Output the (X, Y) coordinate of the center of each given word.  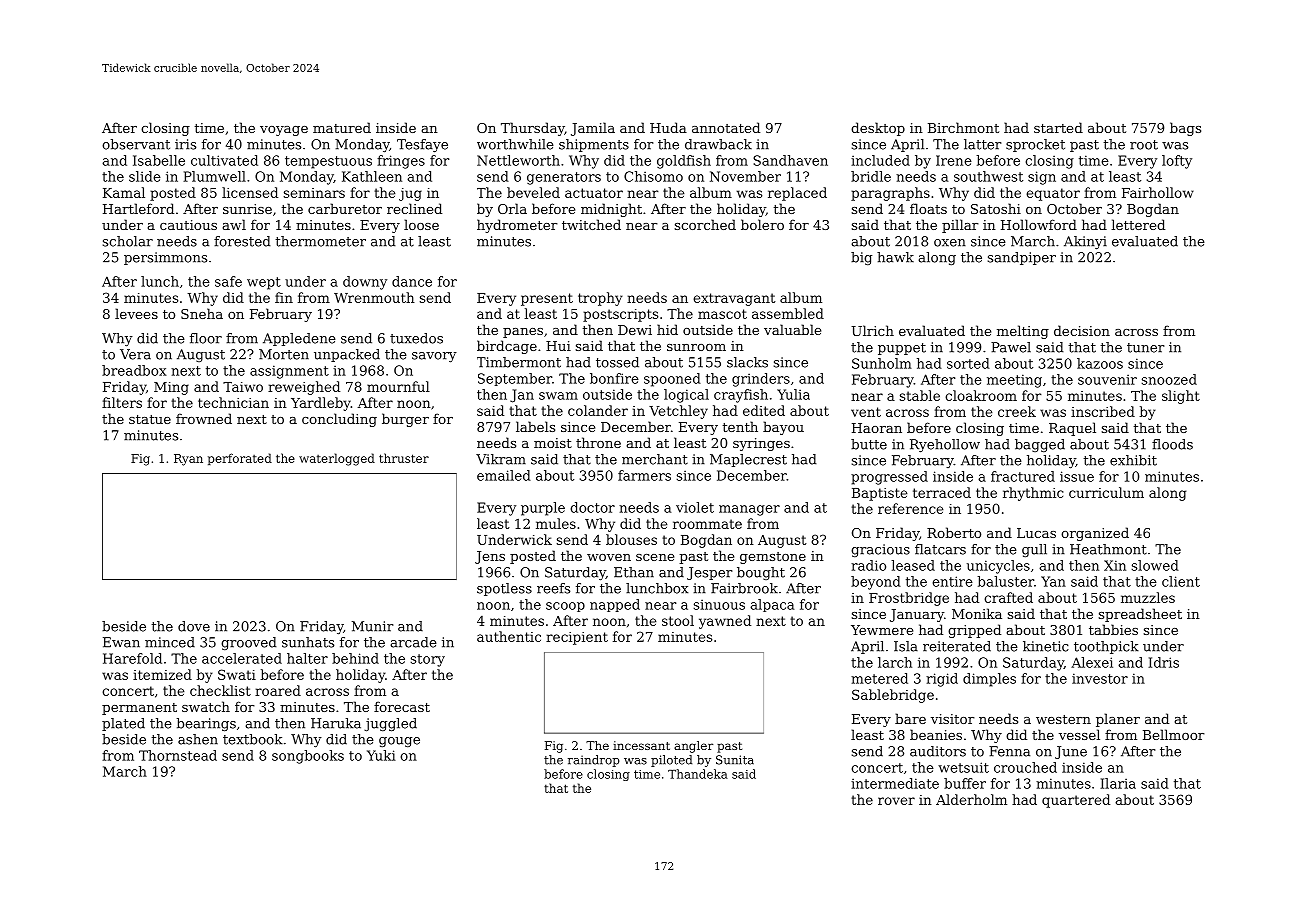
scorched (705, 224)
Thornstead (178, 755)
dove (194, 626)
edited (764, 410)
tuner (1145, 348)
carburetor (345, 208)
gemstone (773, 558)
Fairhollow (1158, 192)
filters (122, 402)
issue (1077, 476)
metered (879, 678)
